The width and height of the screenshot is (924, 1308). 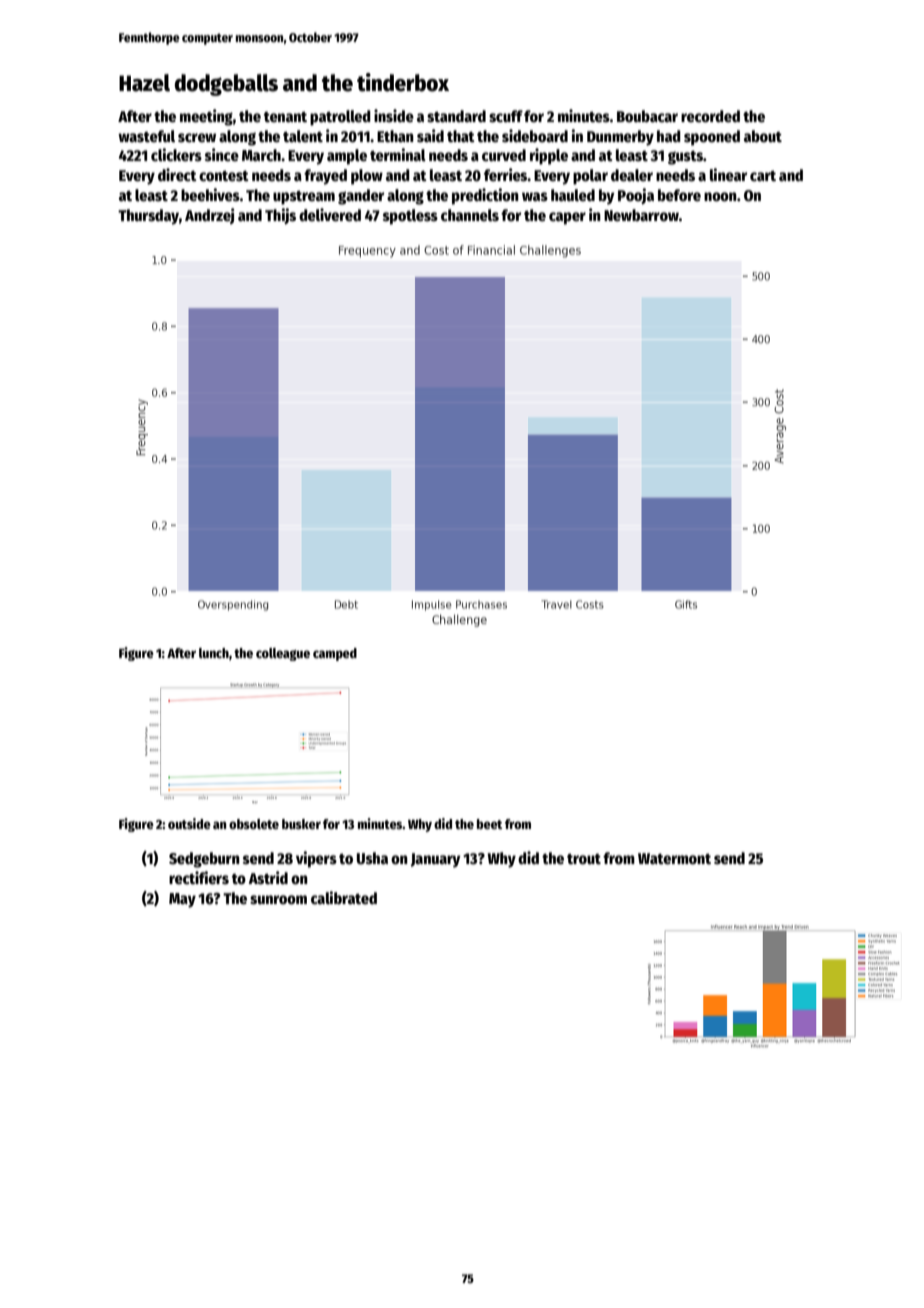 I want to click on delivered, so click(x=330, y=215).
